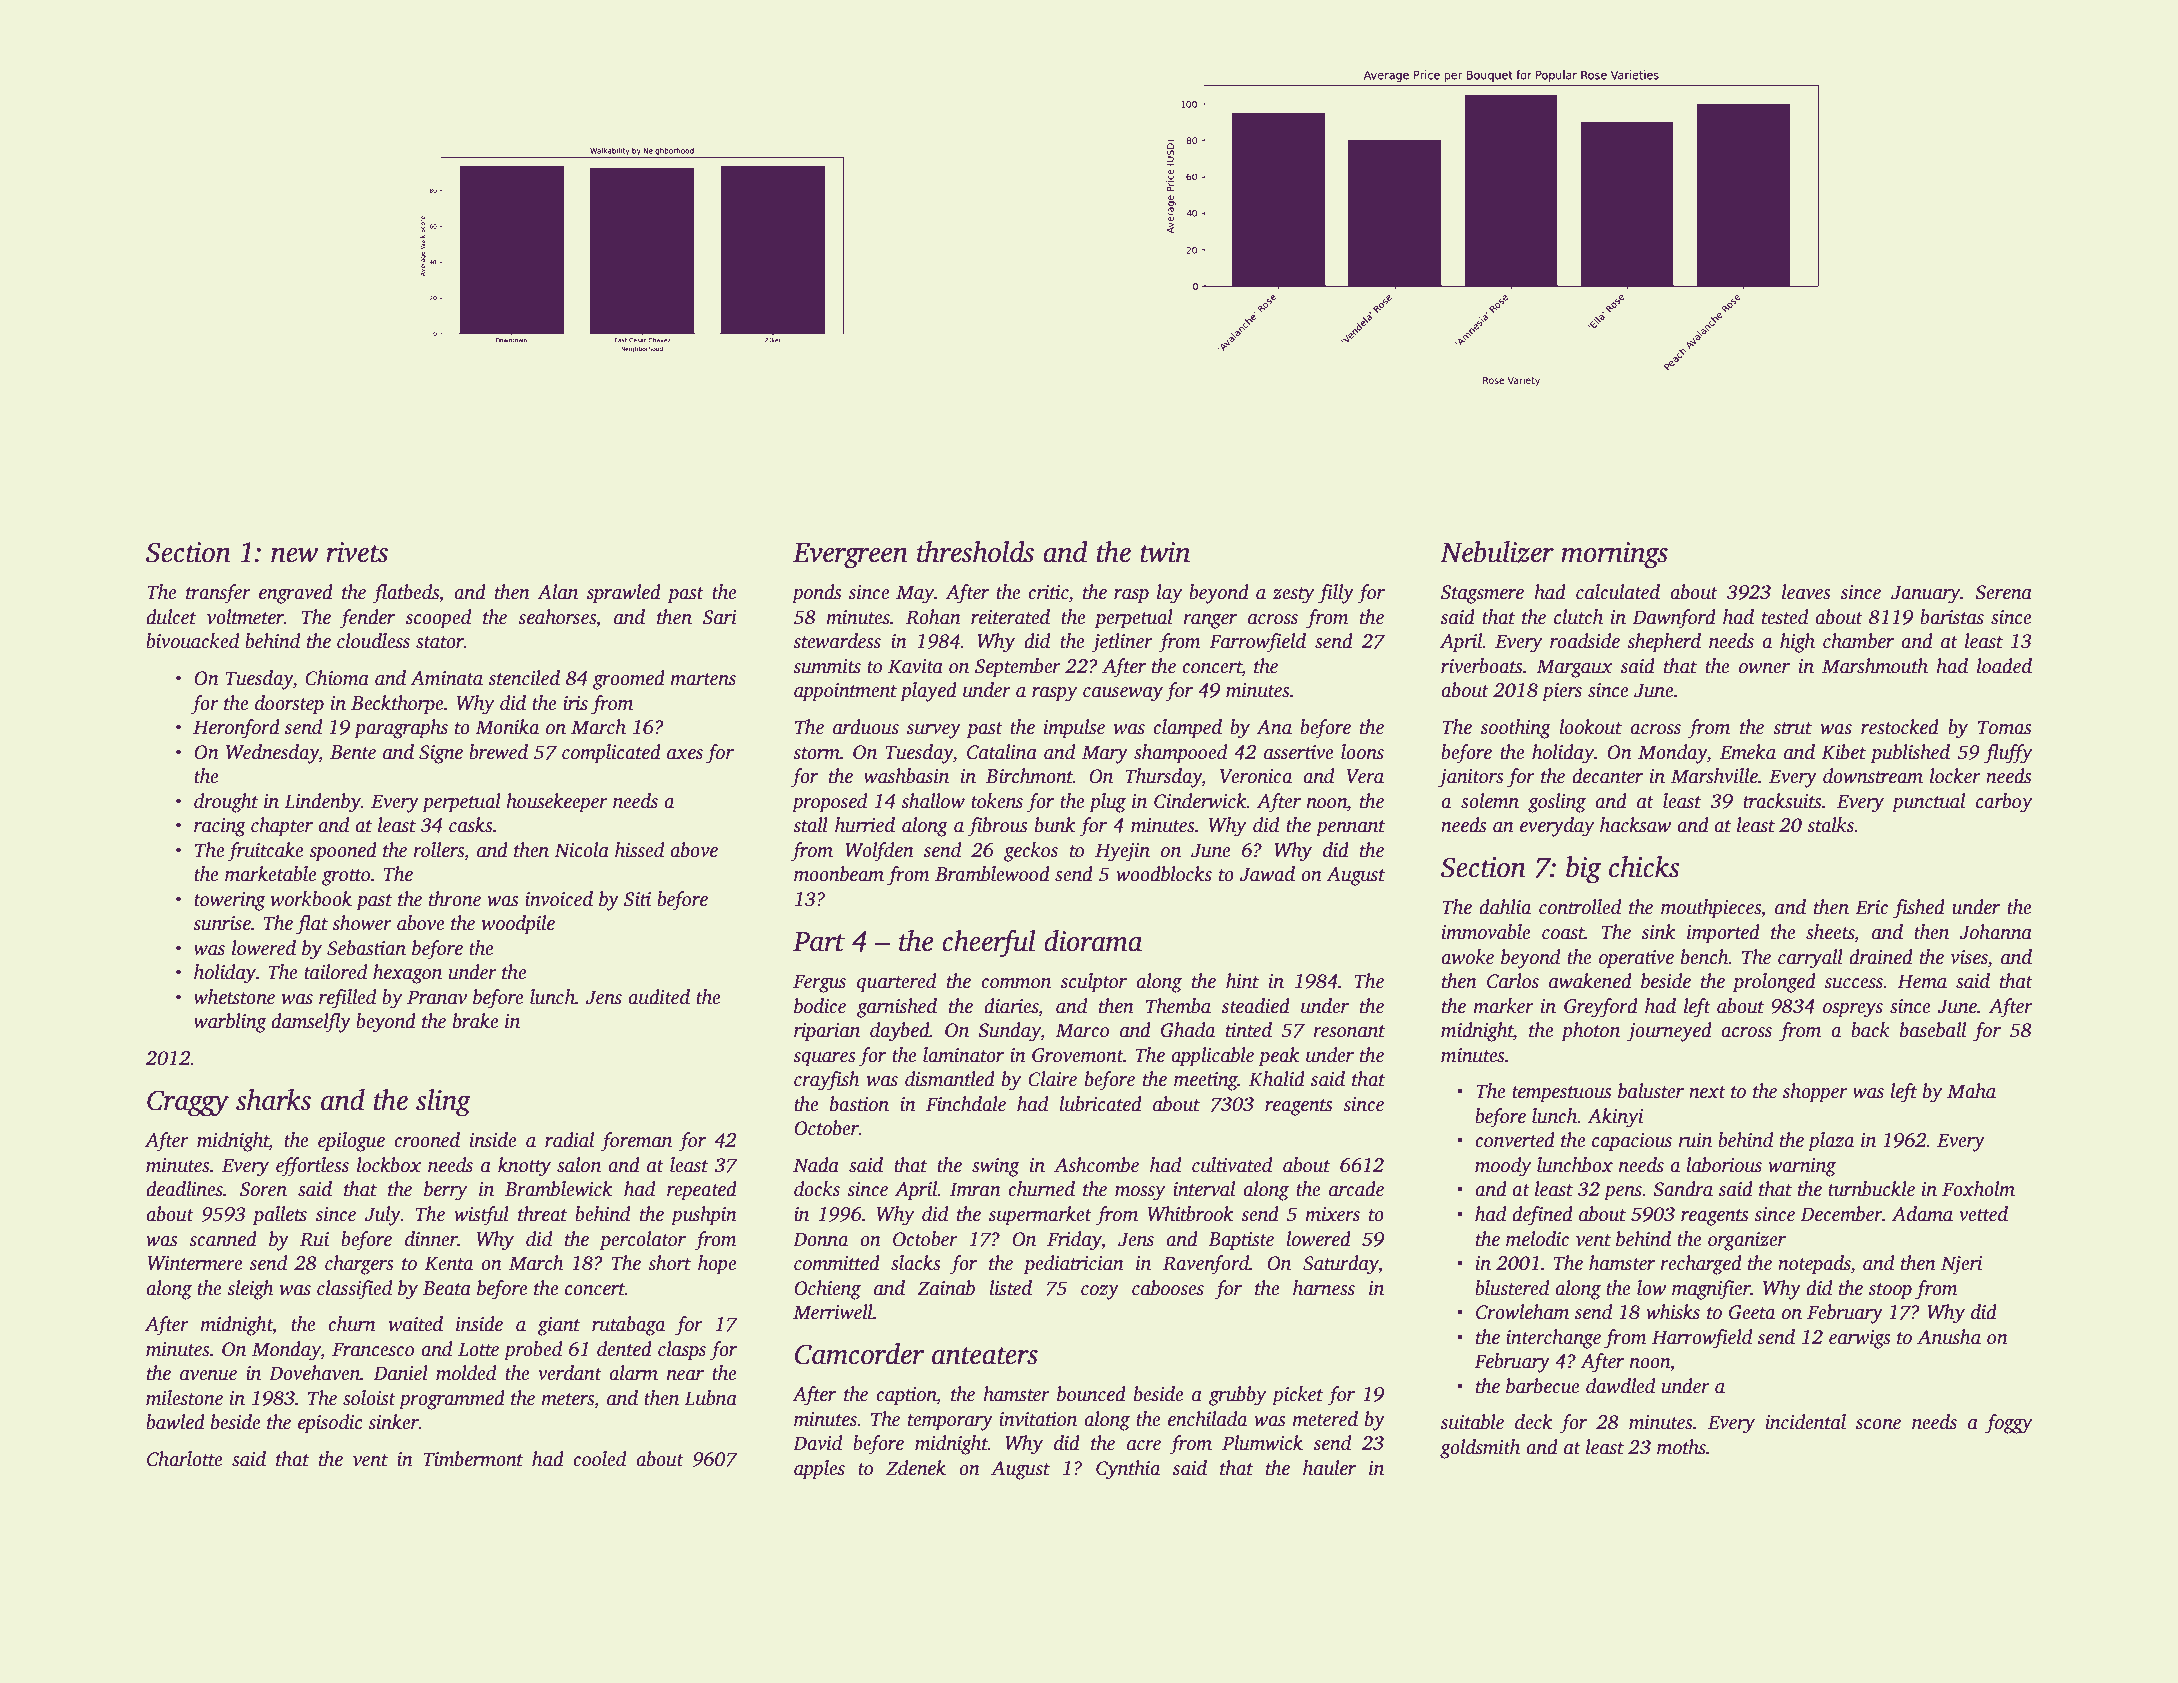  I want to click on Bramblewood, so click(992, 874).
